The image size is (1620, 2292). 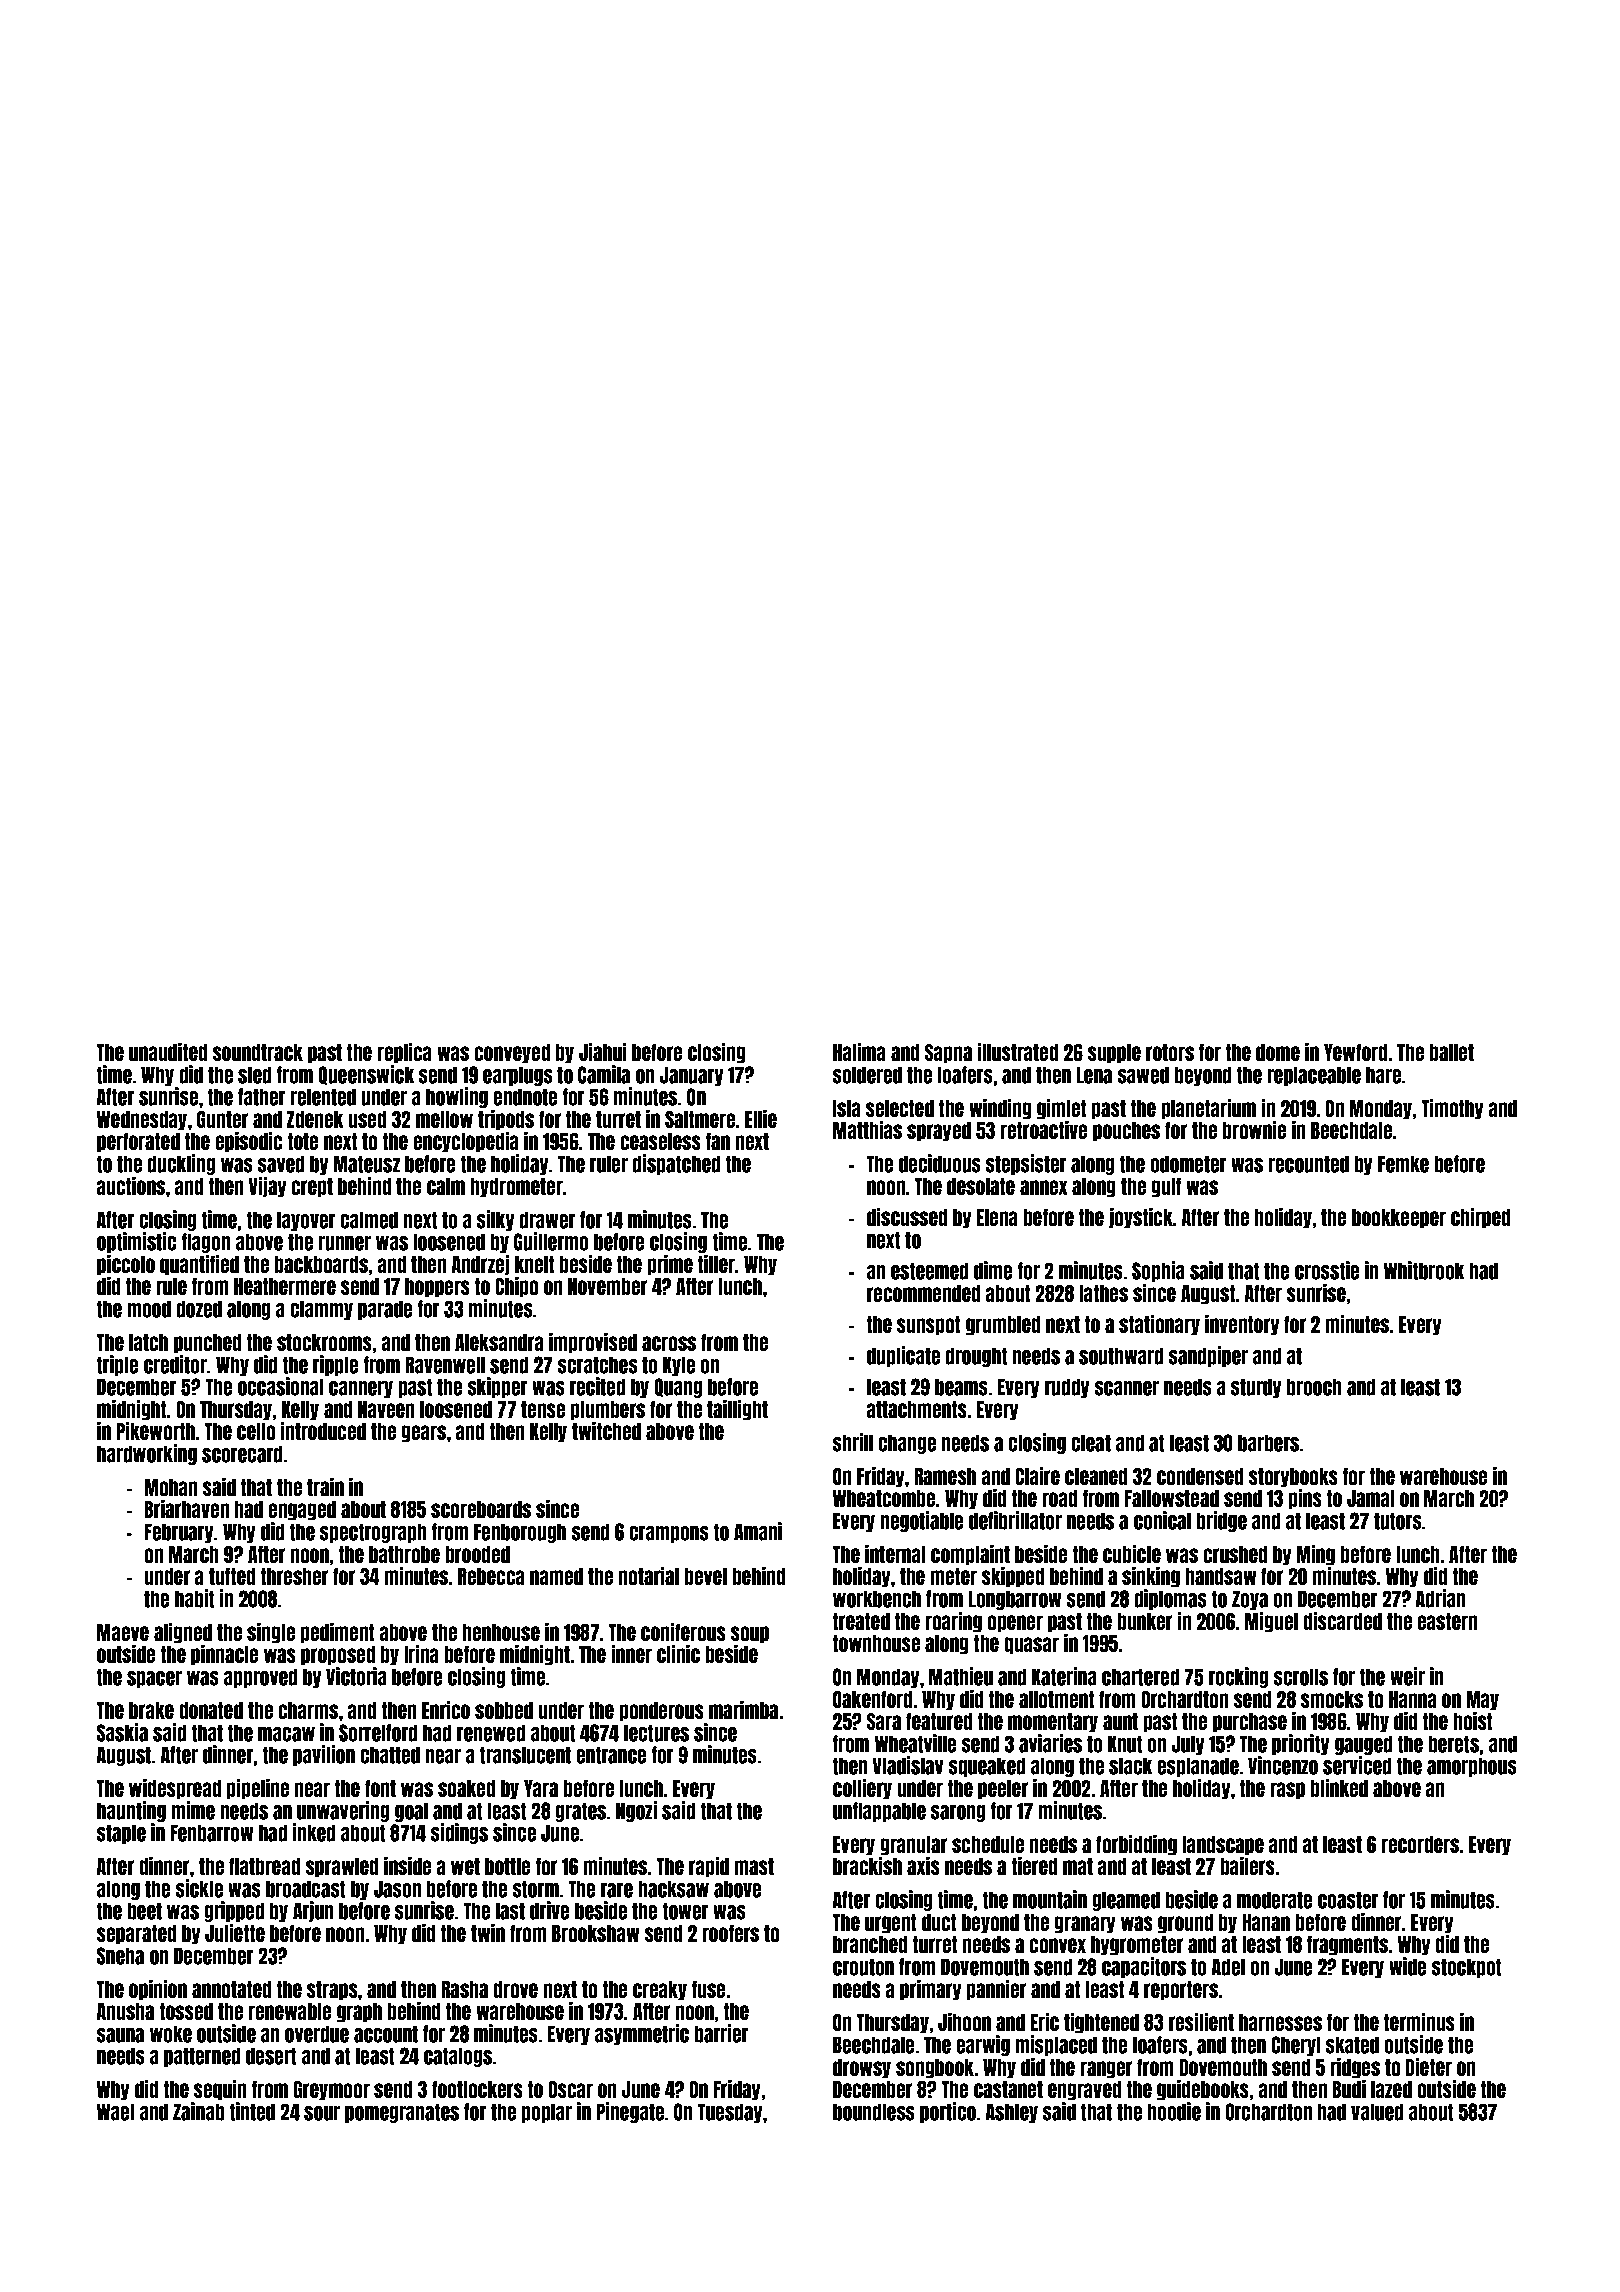 What do you see at coordinates (1355, 1052) in the document?
I see `Yewford` at bounding box center [1355, 1052].
